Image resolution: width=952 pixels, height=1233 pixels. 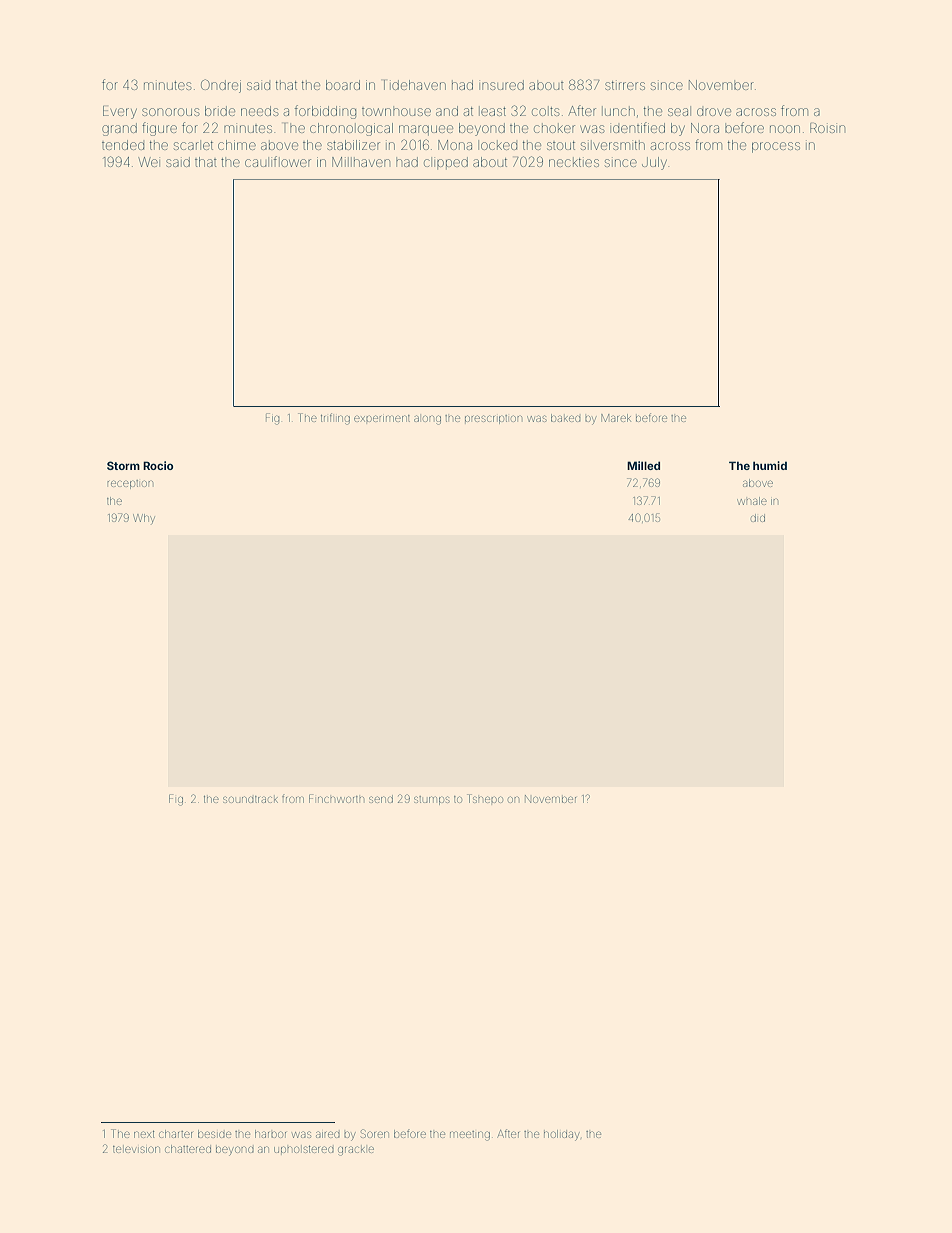 What do you see at coordinates (148, 162) in the page?
I see `Wei` at bounding box center [148, 162].
